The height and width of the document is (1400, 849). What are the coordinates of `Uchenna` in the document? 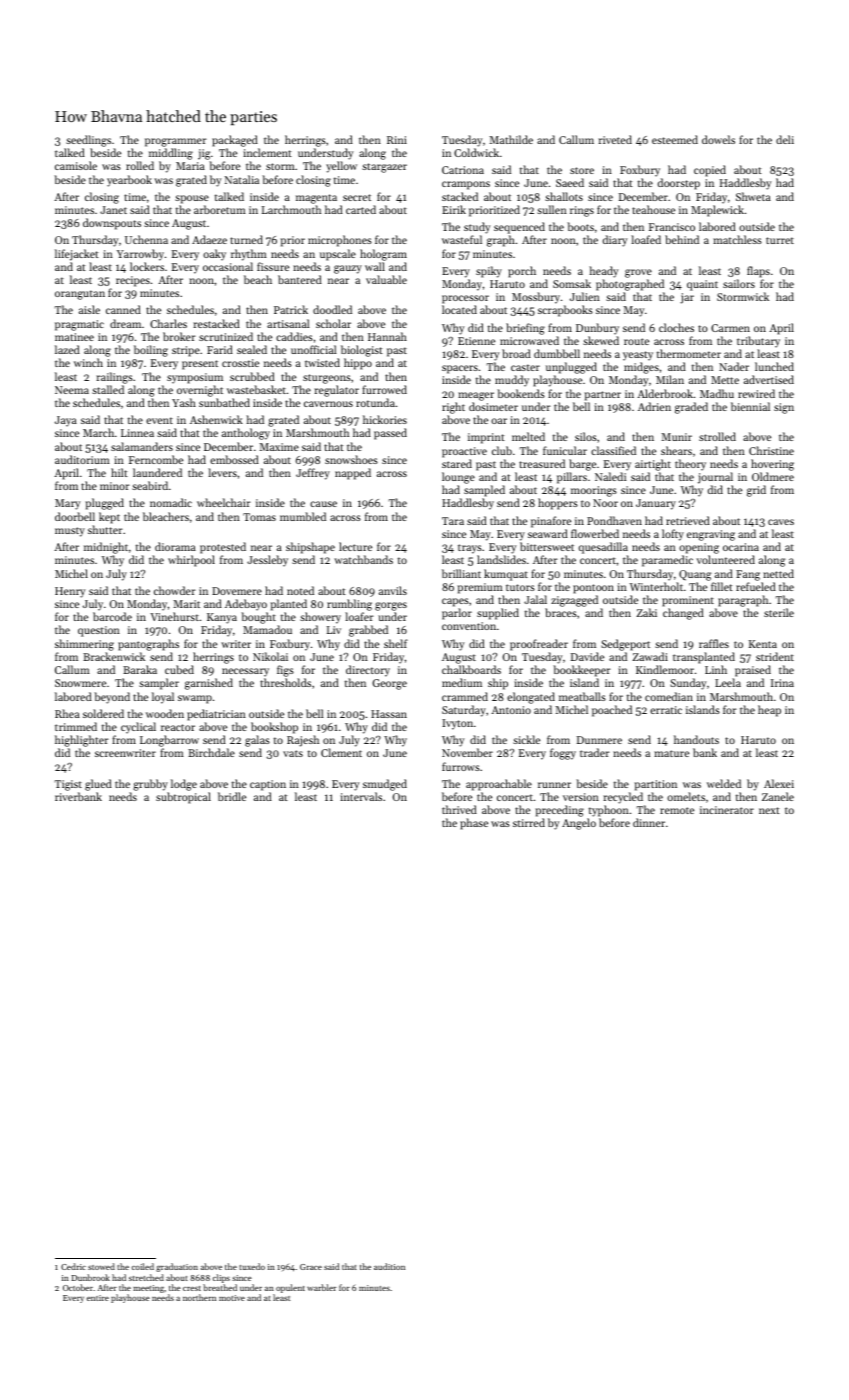 It's located at (146, 239).
